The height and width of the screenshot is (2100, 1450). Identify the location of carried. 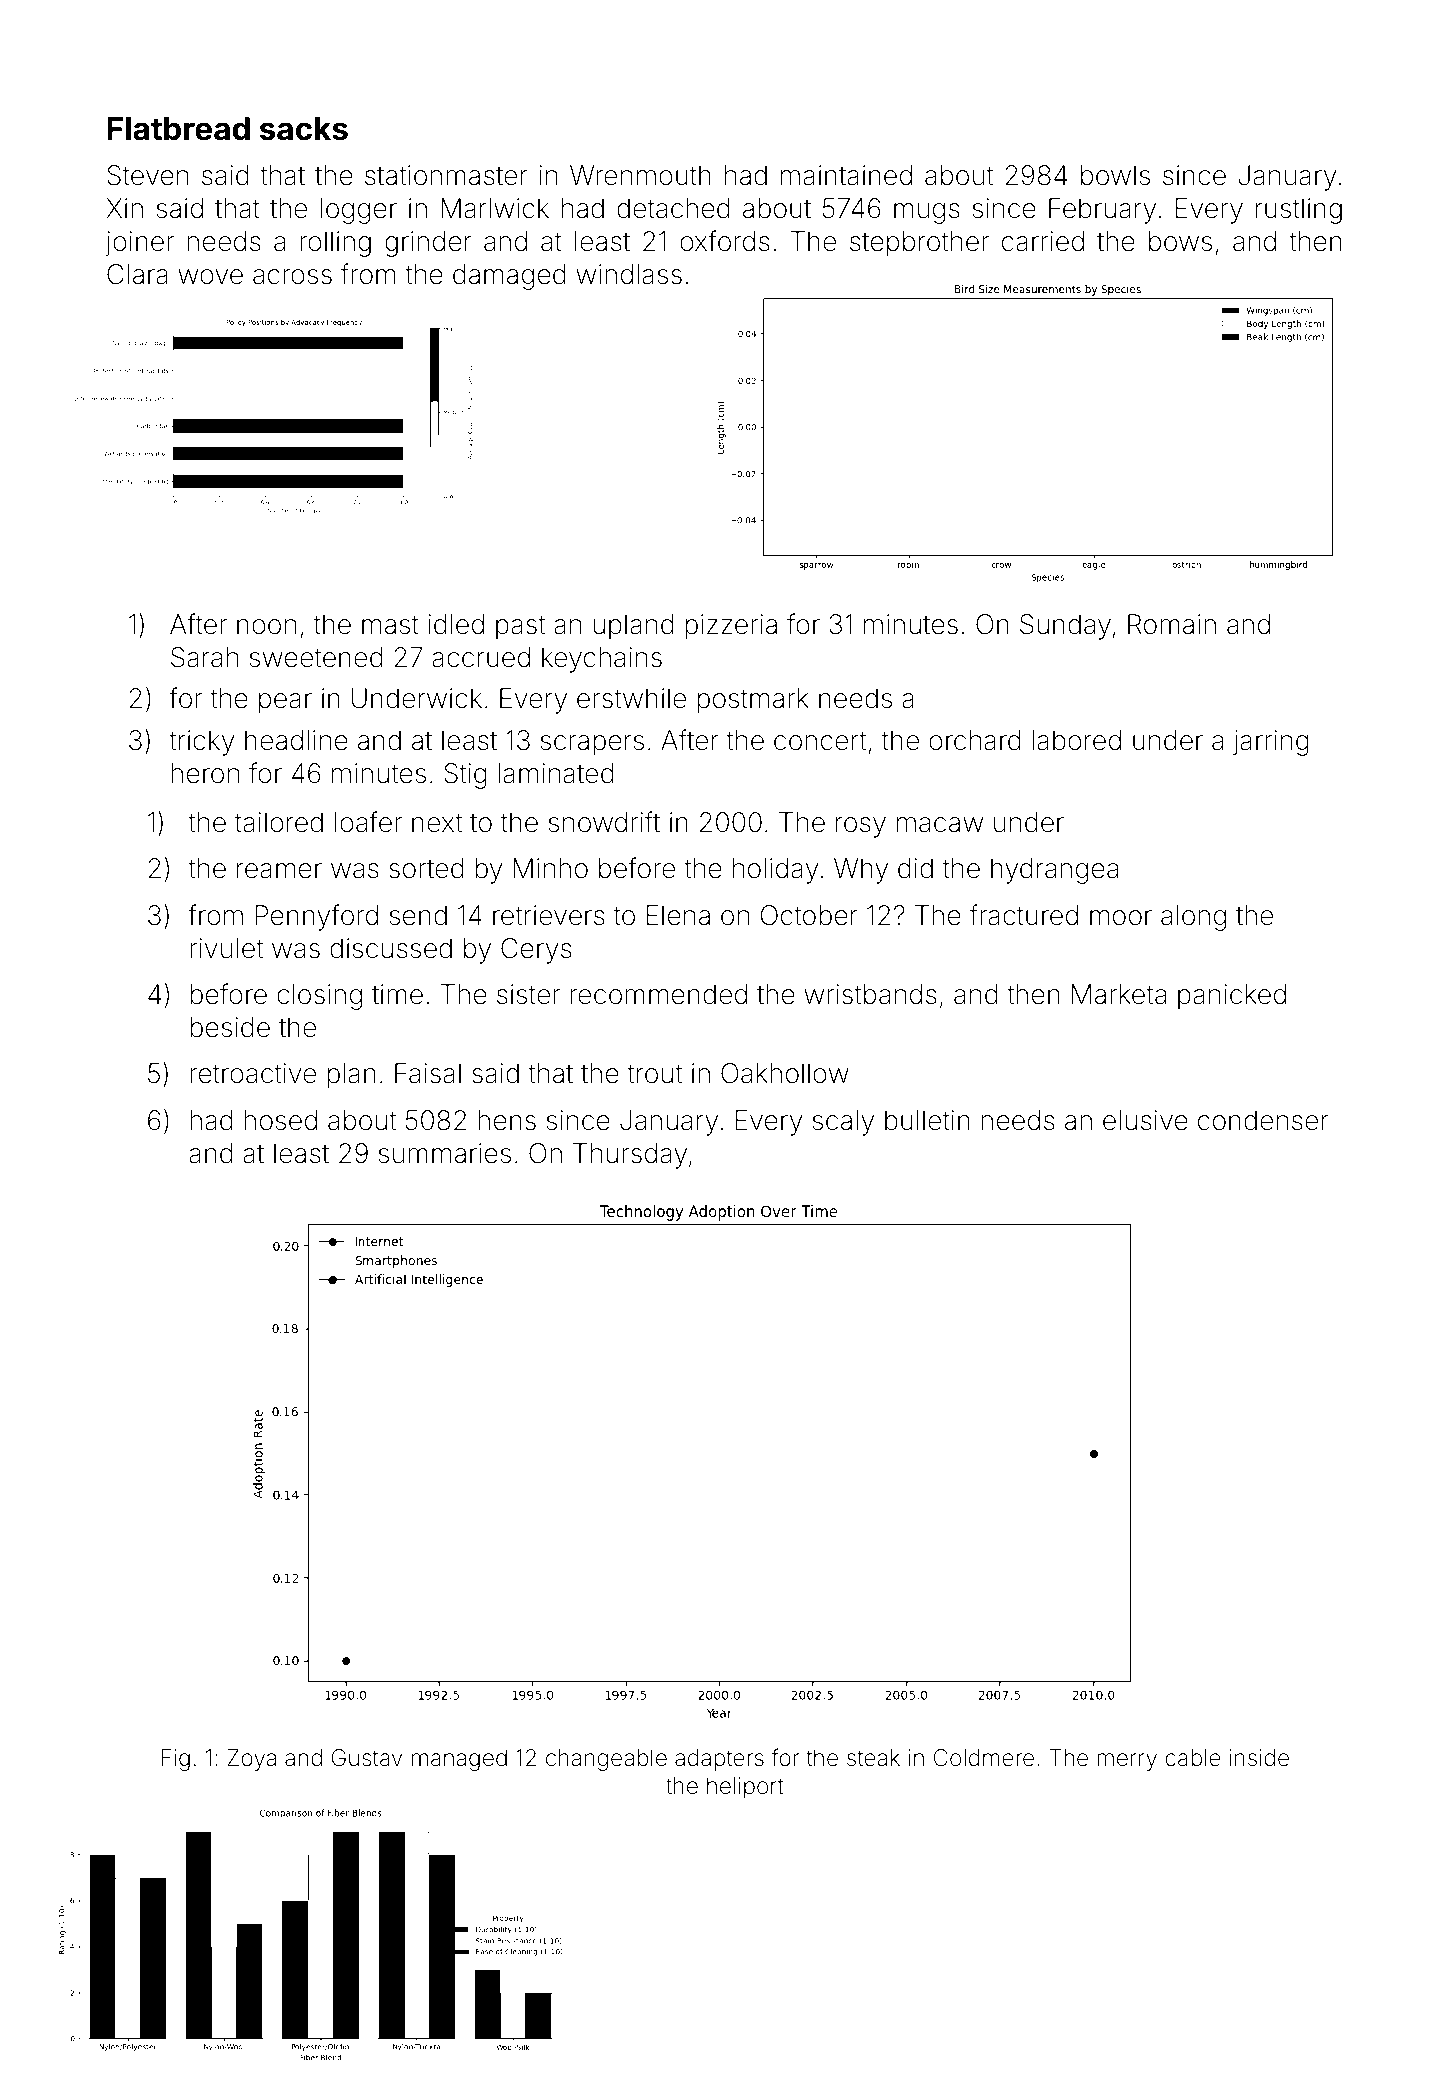
(1043, 241).
